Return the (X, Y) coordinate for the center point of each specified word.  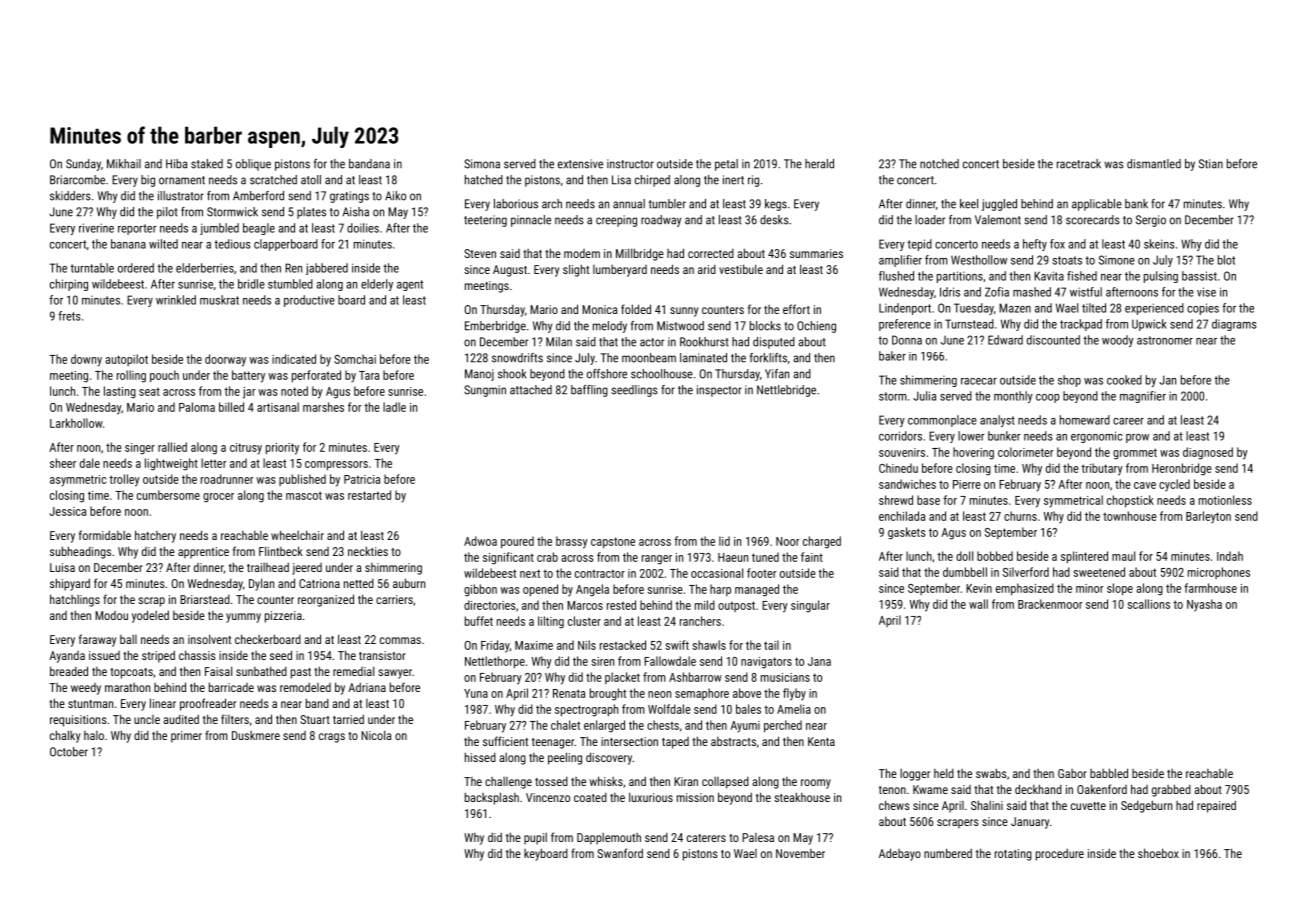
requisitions (78, 721)
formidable (105, 535)
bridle (251, 284)
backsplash (492, 798)
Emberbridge (495, 327)
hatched (484, 180)
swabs (991, 773)
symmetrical (1073, 501)
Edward (1005, 340)
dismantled (1154, 164)
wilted (163, 244)
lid (724, 541)
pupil (535, 839)
